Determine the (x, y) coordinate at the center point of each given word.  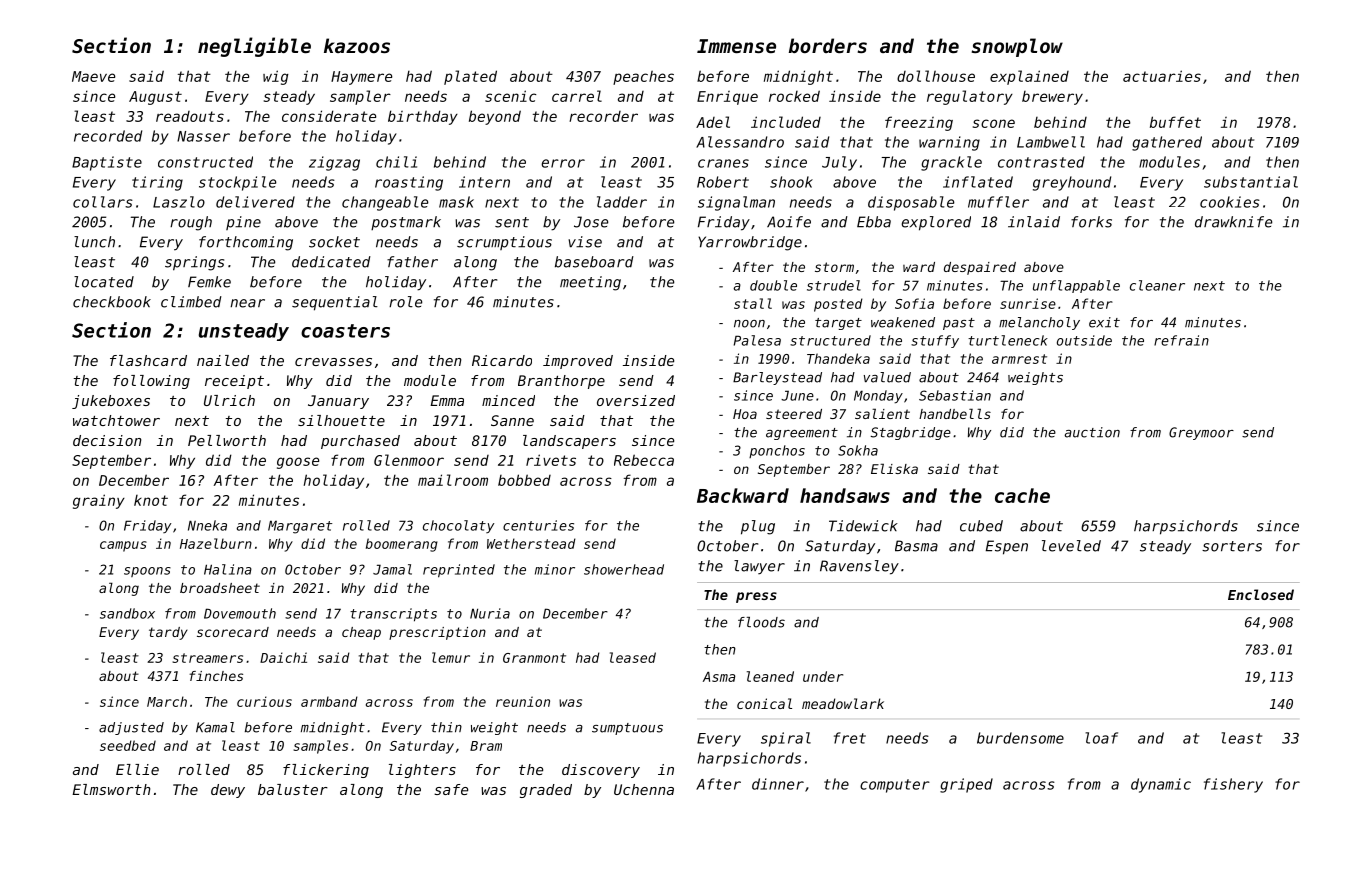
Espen (1007, 547)
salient (882, 413)
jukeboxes (111, 402)
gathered (1167, 143)
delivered (255, 202)
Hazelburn (216, 543)
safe (451, 789)
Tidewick (863, 526)
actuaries (1162, 76)
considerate (329, 116)
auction (1092, 432)
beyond (495, 117)
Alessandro (740, 142)
